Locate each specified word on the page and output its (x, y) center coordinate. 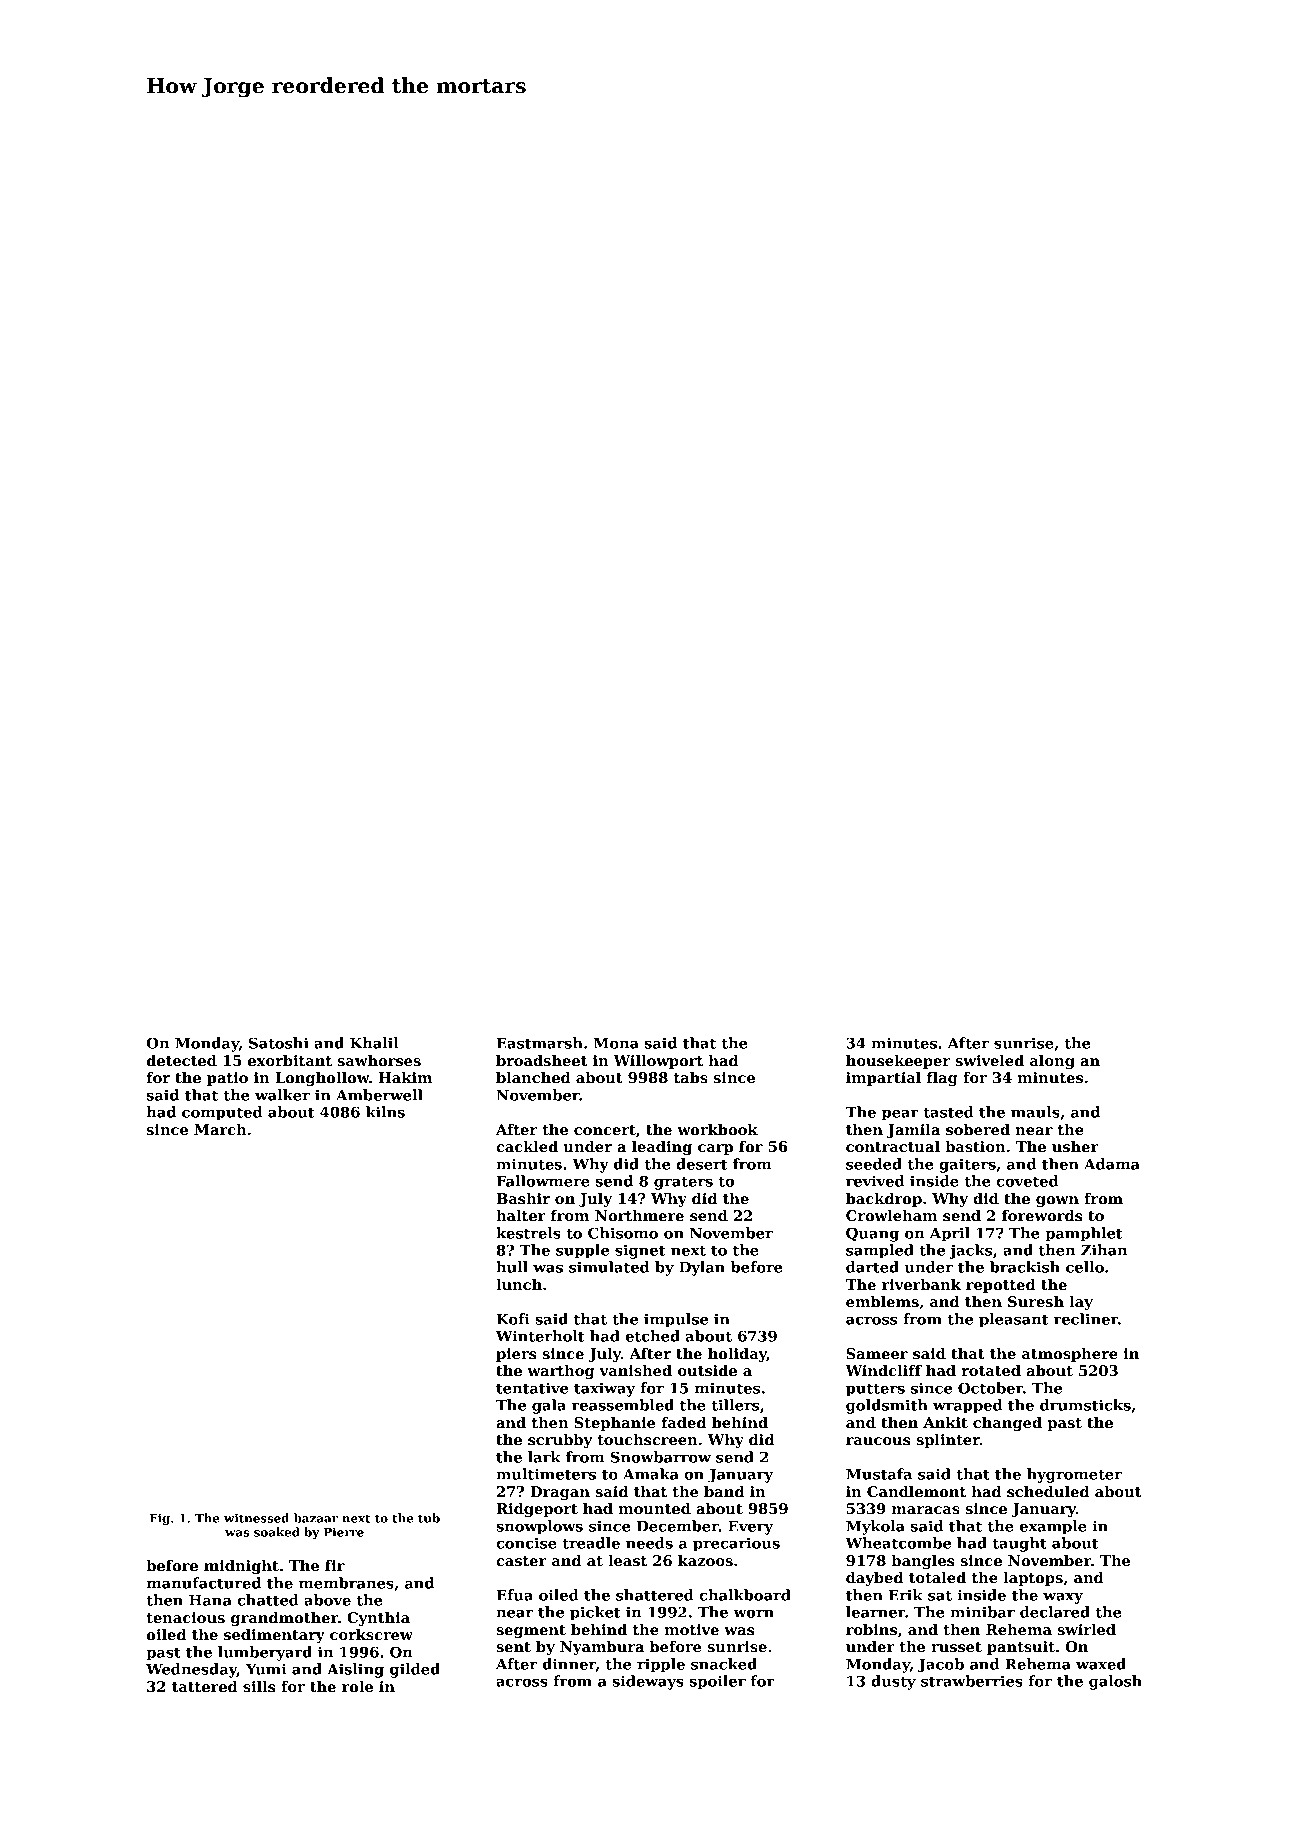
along (1052, 1062)
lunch (519, 1284)
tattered (205, 1686)
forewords (1042, 1215)
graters (683, 1183)
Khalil (374, 1043)
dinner (569, 1665)
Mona (616, 1043)
